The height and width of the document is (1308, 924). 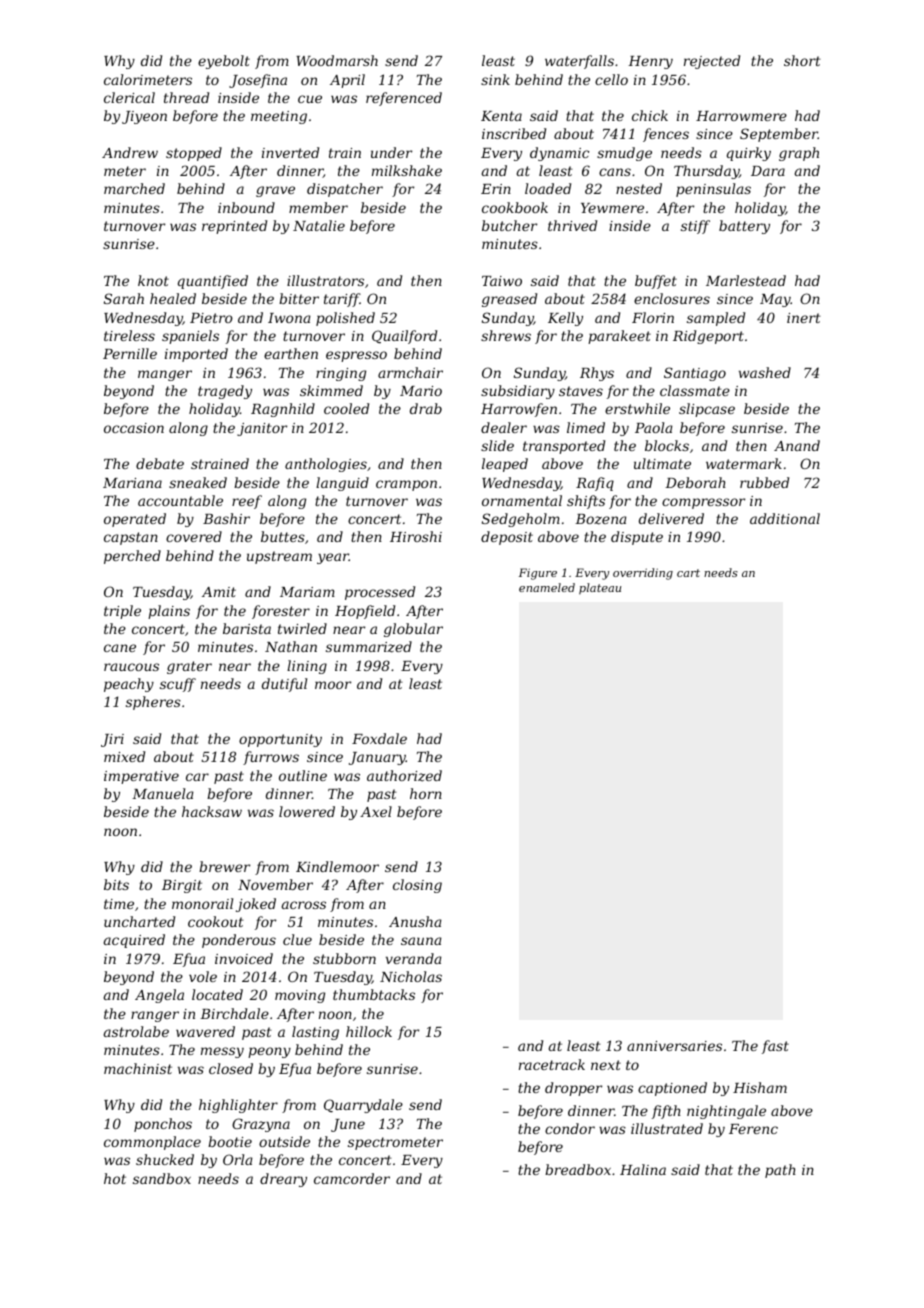 I want to click on eyebolt, so click(x=224, y=62).
